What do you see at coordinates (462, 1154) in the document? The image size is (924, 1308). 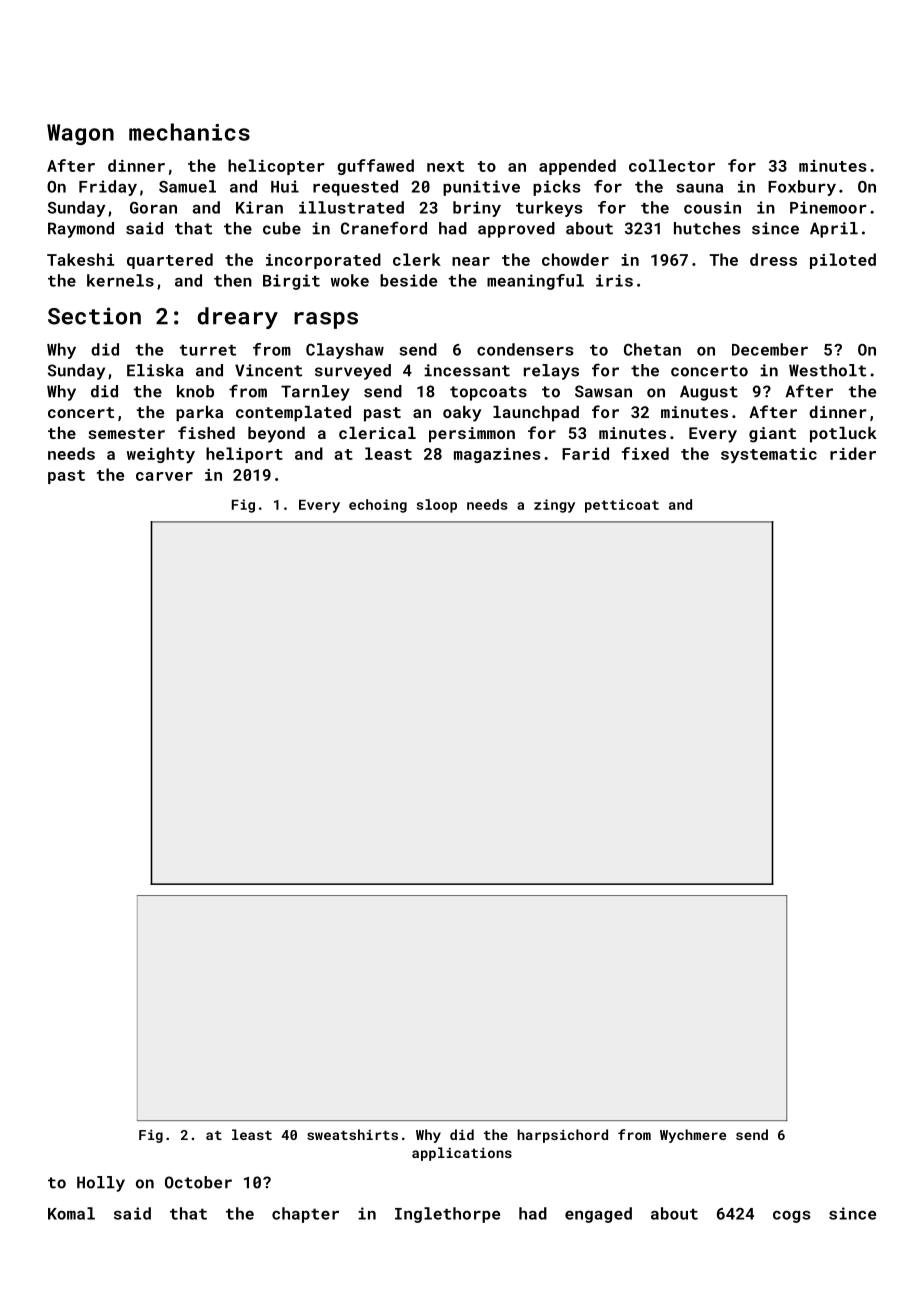 I see `applications` at bounding box center [462, 1154].
